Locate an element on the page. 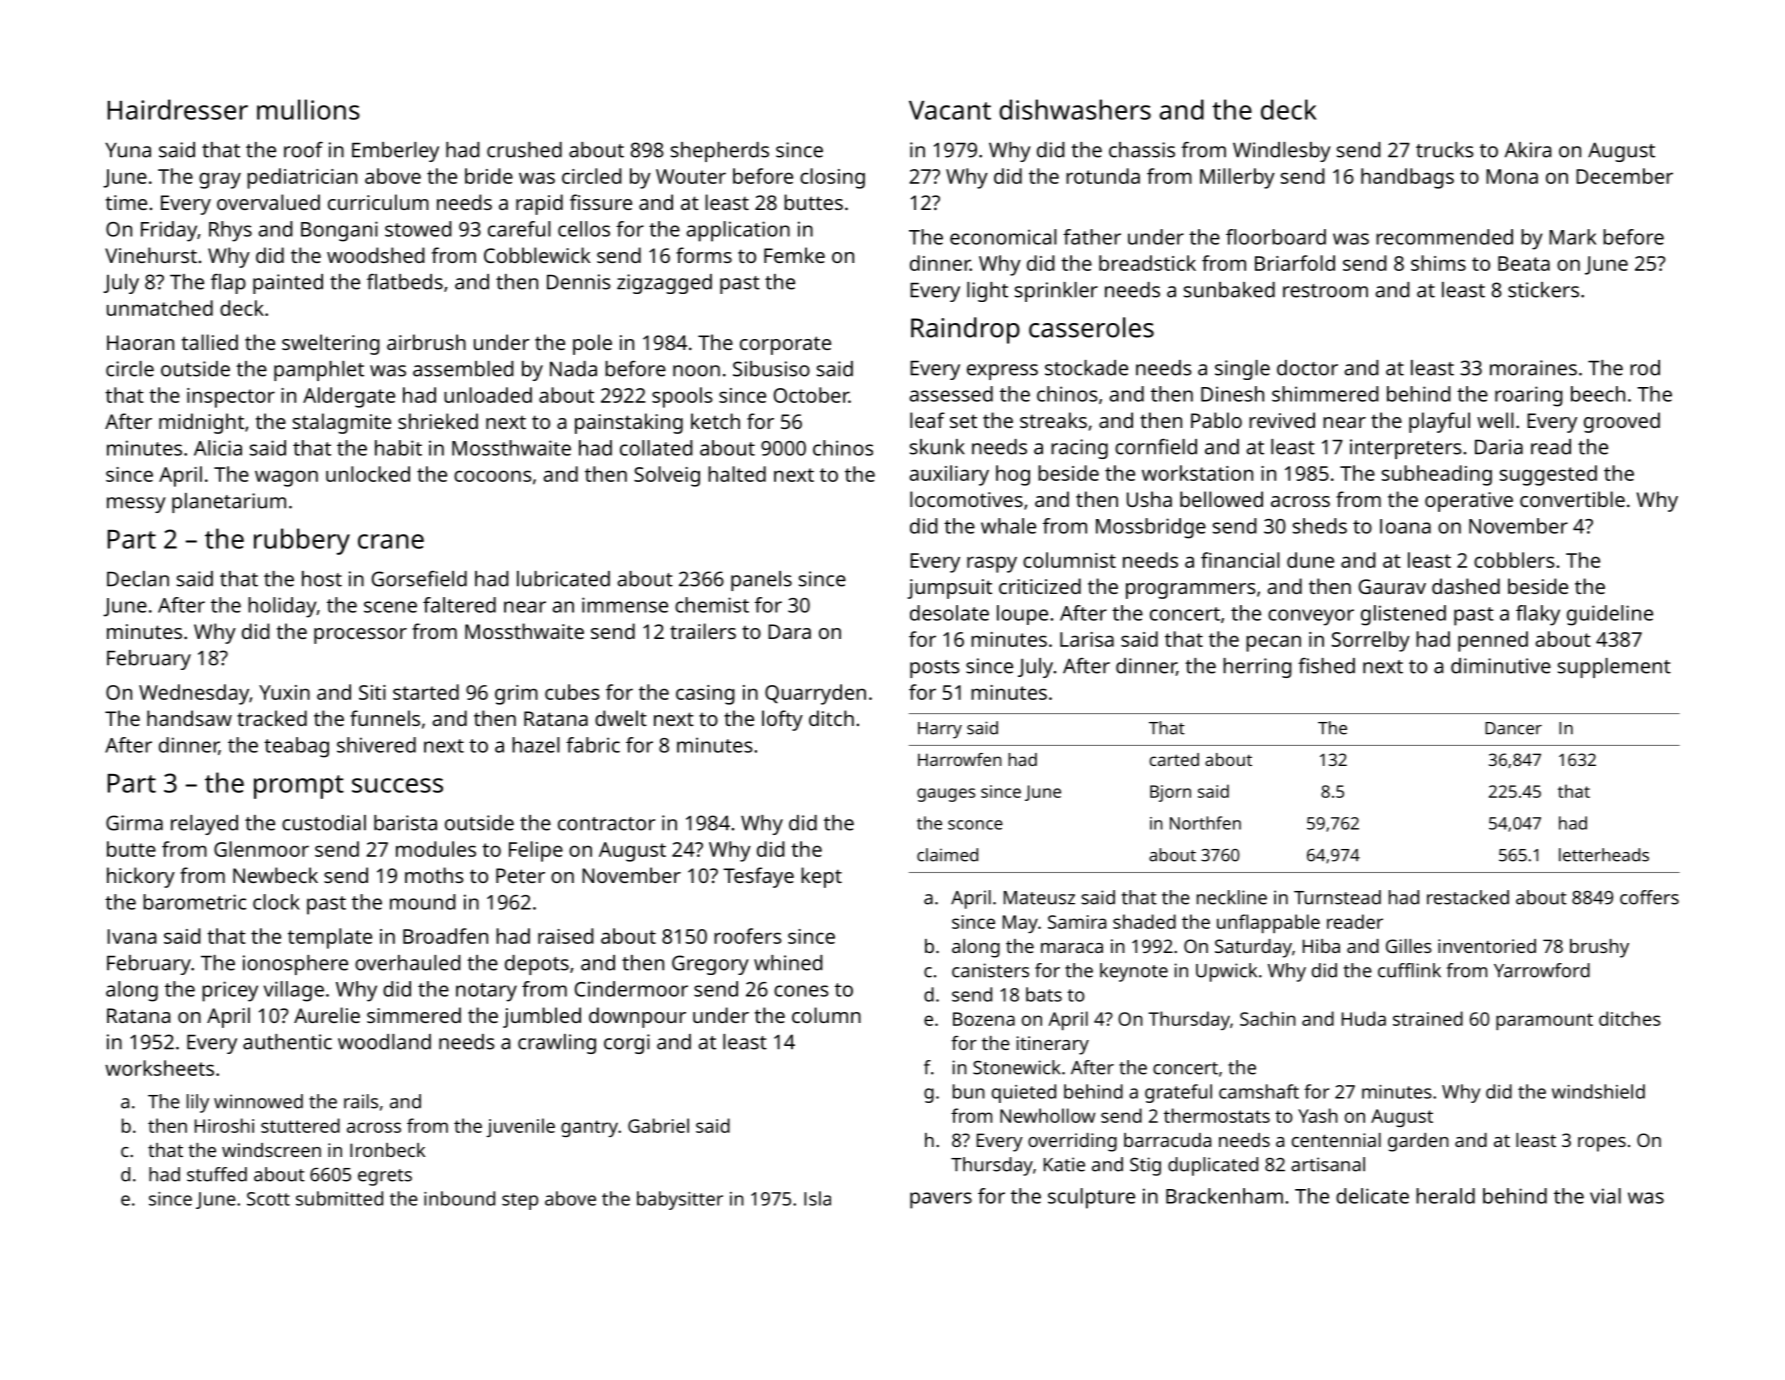 This page has height=1380, width=1785. rapid is located at coordinates (539, 204).
